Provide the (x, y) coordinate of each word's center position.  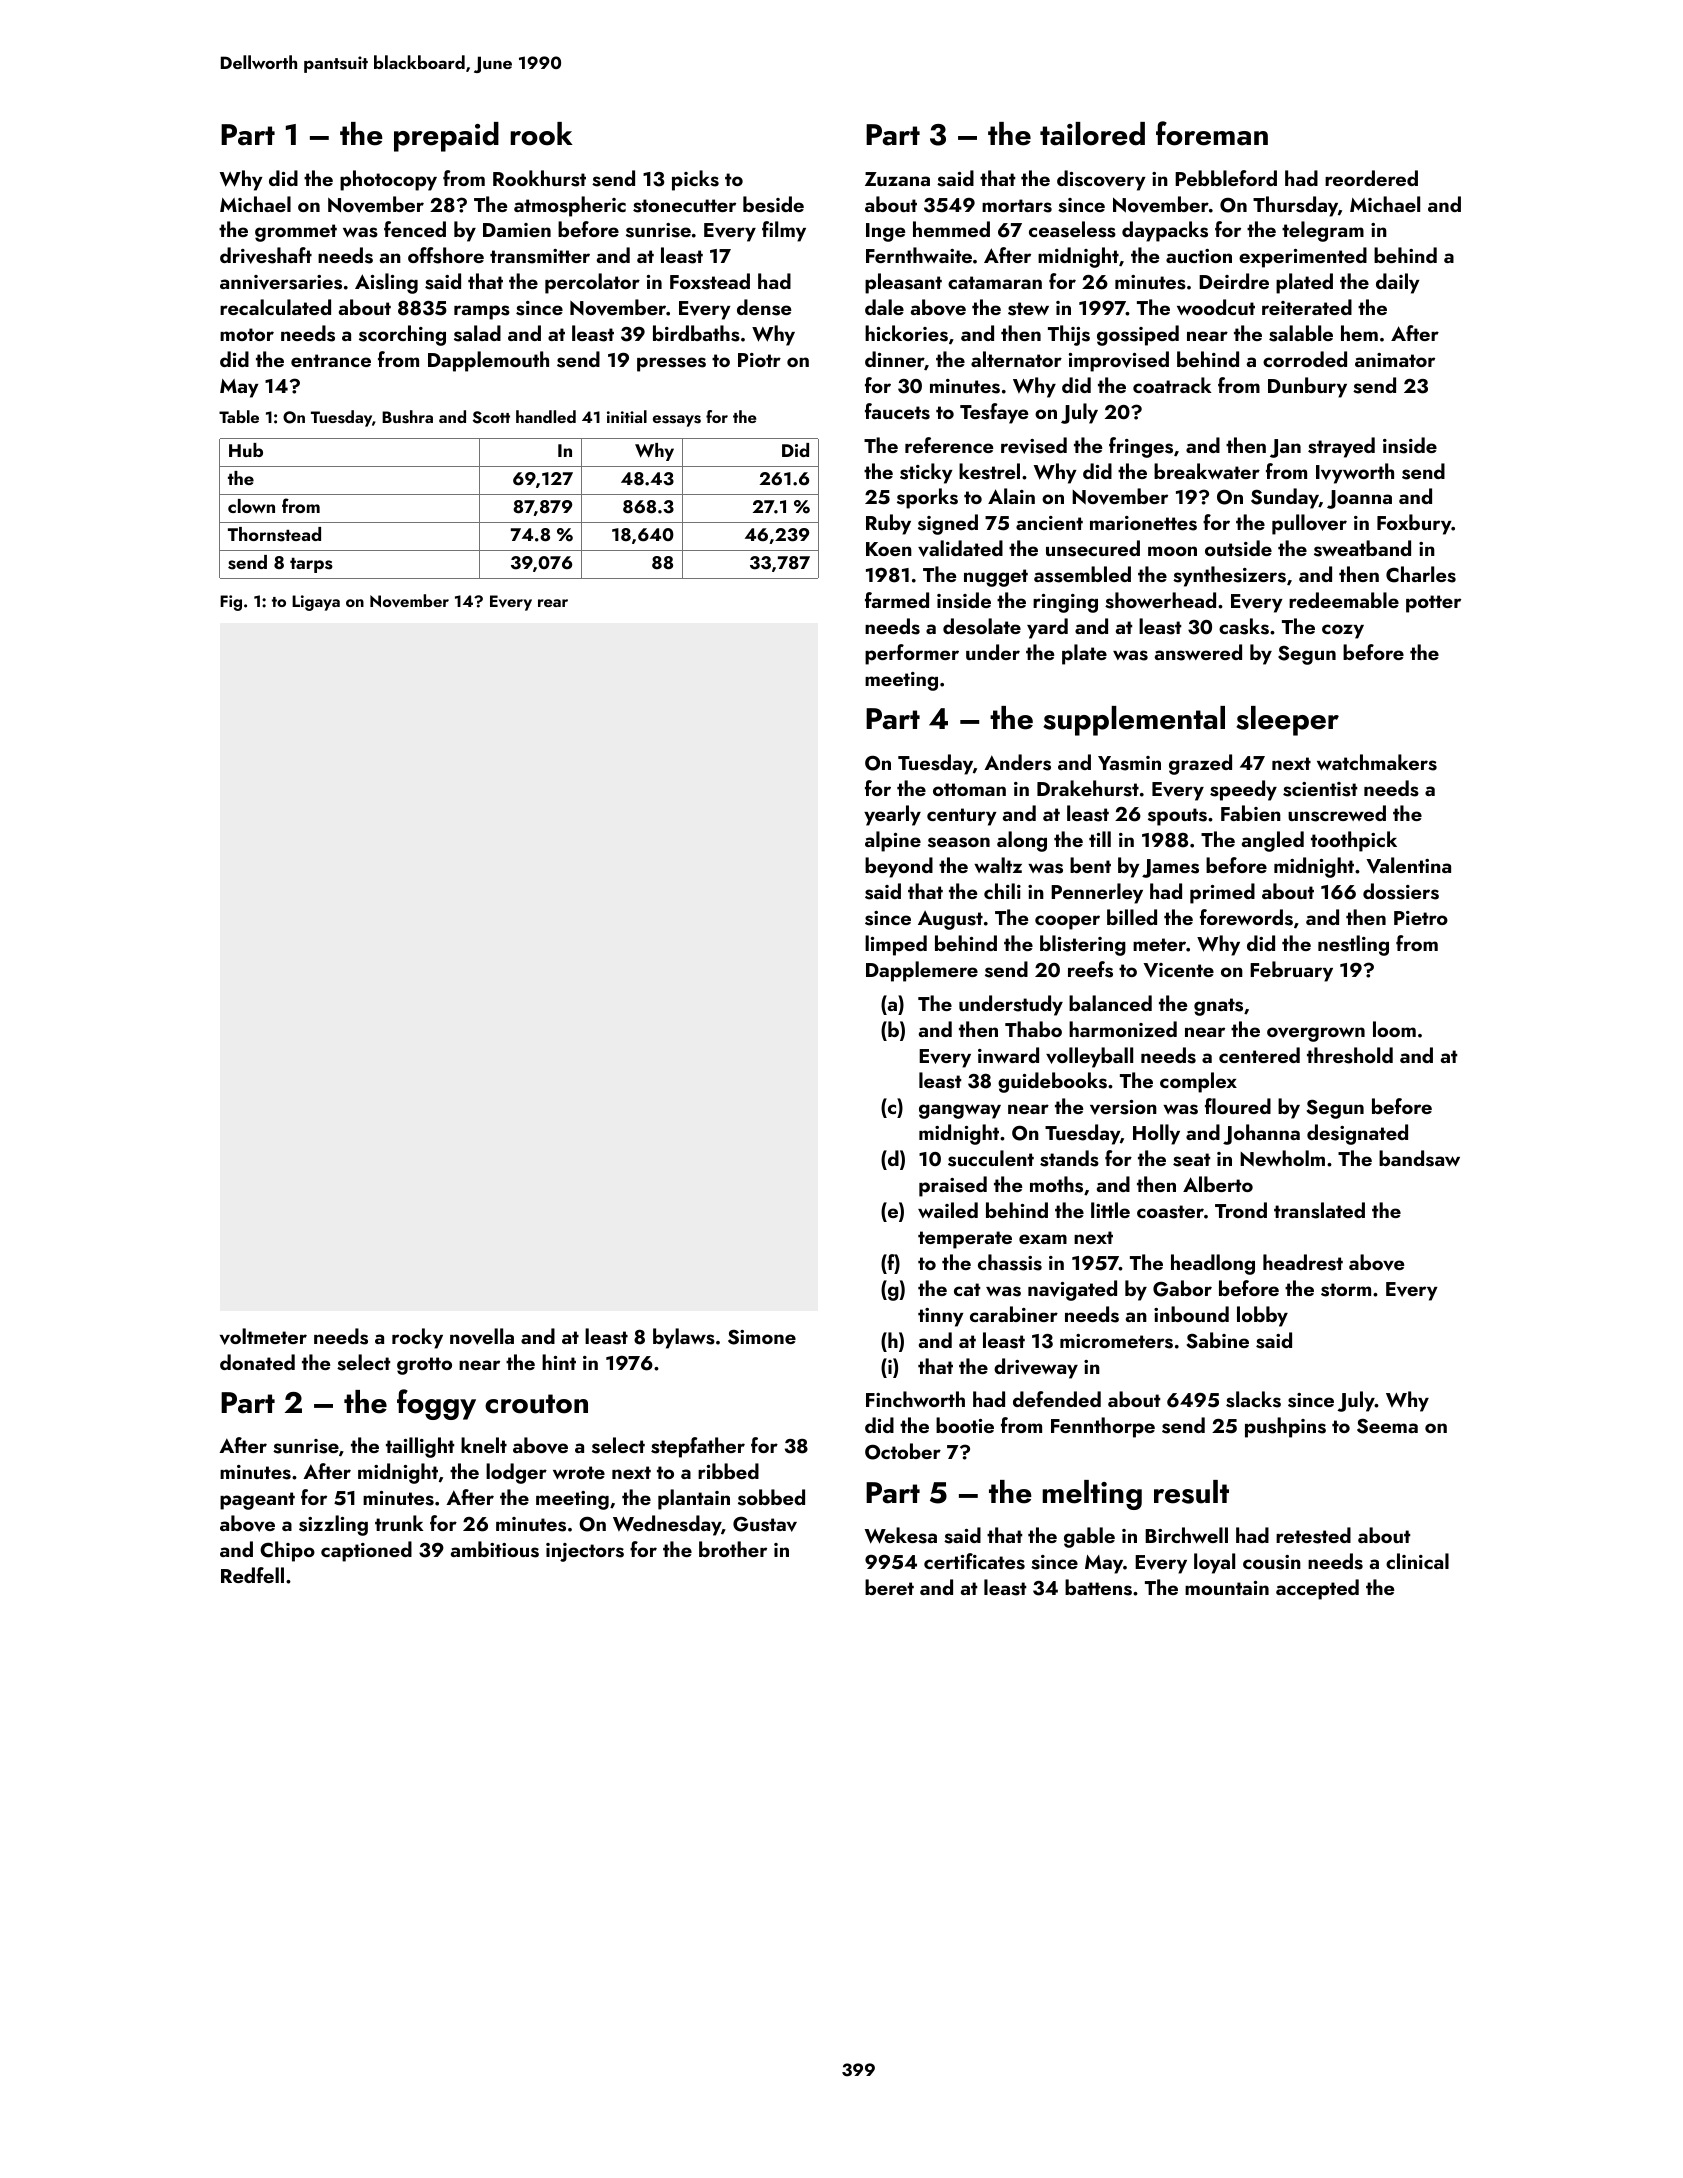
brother (733, 1549)
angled (1273, 841)
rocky (417, 1338)
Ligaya (316, 603)
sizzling (333, 1525)
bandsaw (1419, 1158)
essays (677, 421)
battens (1098, 1587)
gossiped (1138, 335)
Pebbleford (1226, 178)
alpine (893, 841)
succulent (991, 1158)
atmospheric (570, 206)
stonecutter (684, 206)
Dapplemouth (488, 361)
